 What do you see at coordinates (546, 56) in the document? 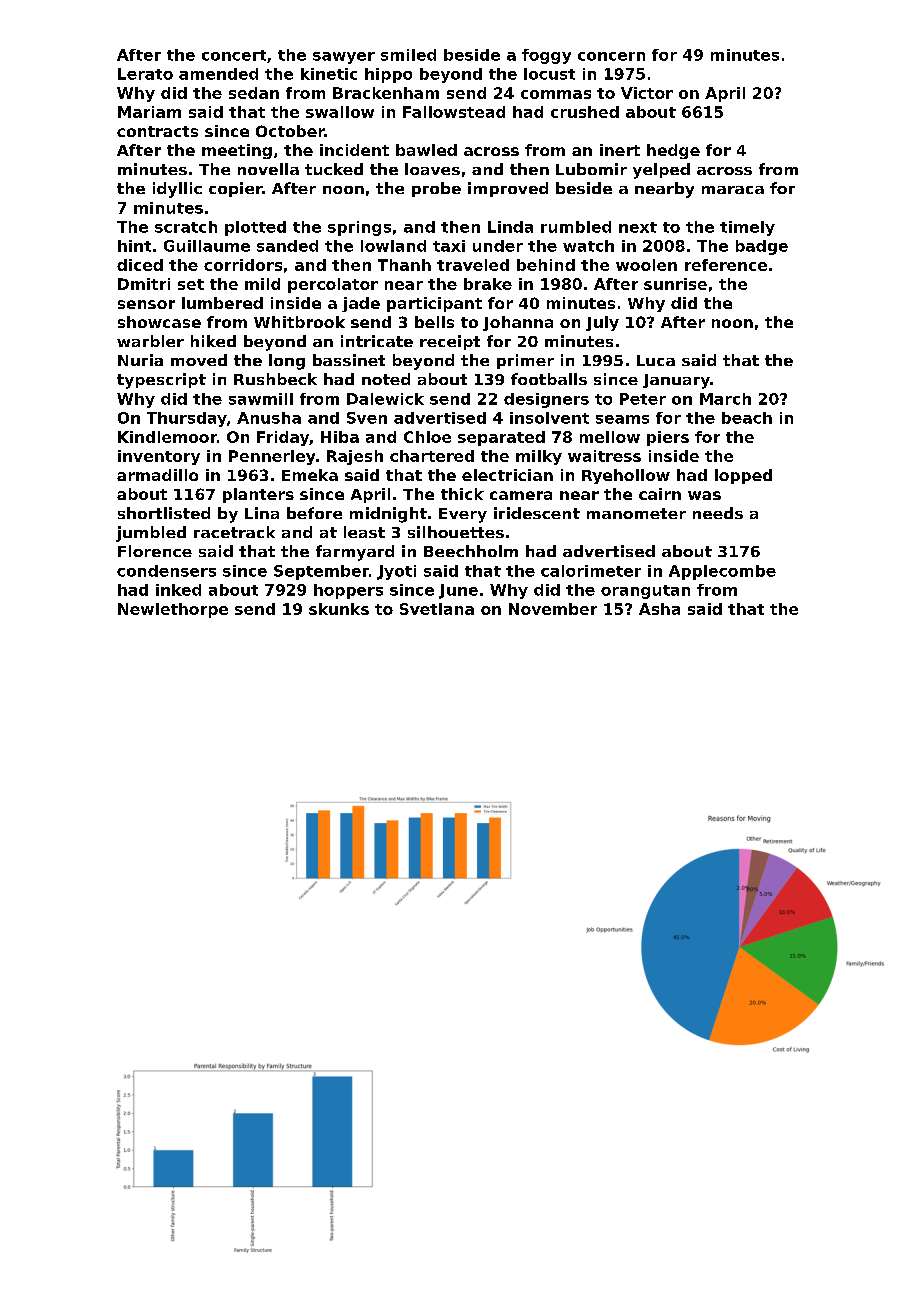
I see `foggy` at bounding box center [546, 56].
